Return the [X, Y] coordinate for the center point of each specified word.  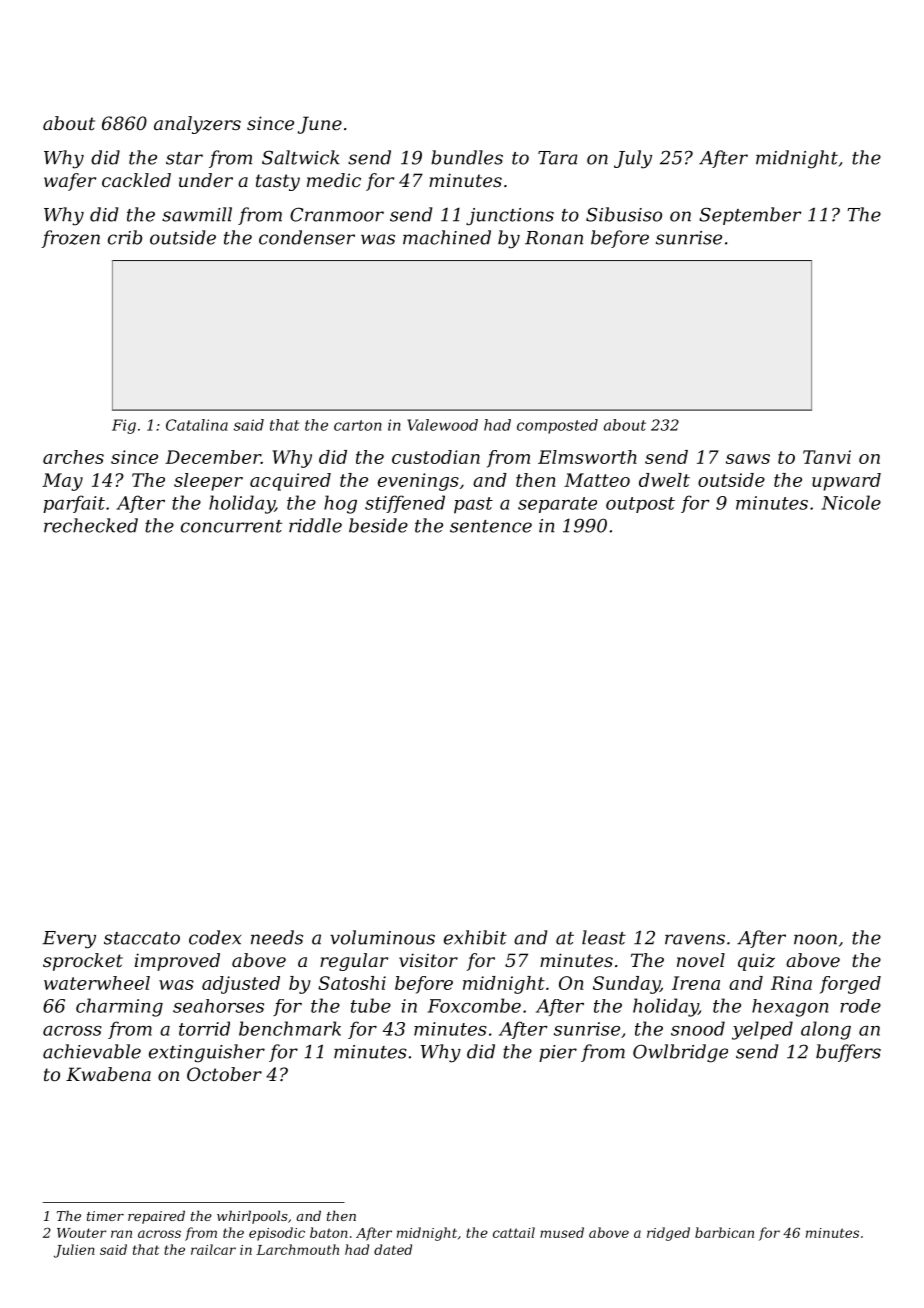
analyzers [197, 125]
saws [748, 459]
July [633, 159]
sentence [491, 526]
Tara [558, 158]
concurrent [231, 526]
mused [562, 1232]
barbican [724, 1232]
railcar [213, 1249]
